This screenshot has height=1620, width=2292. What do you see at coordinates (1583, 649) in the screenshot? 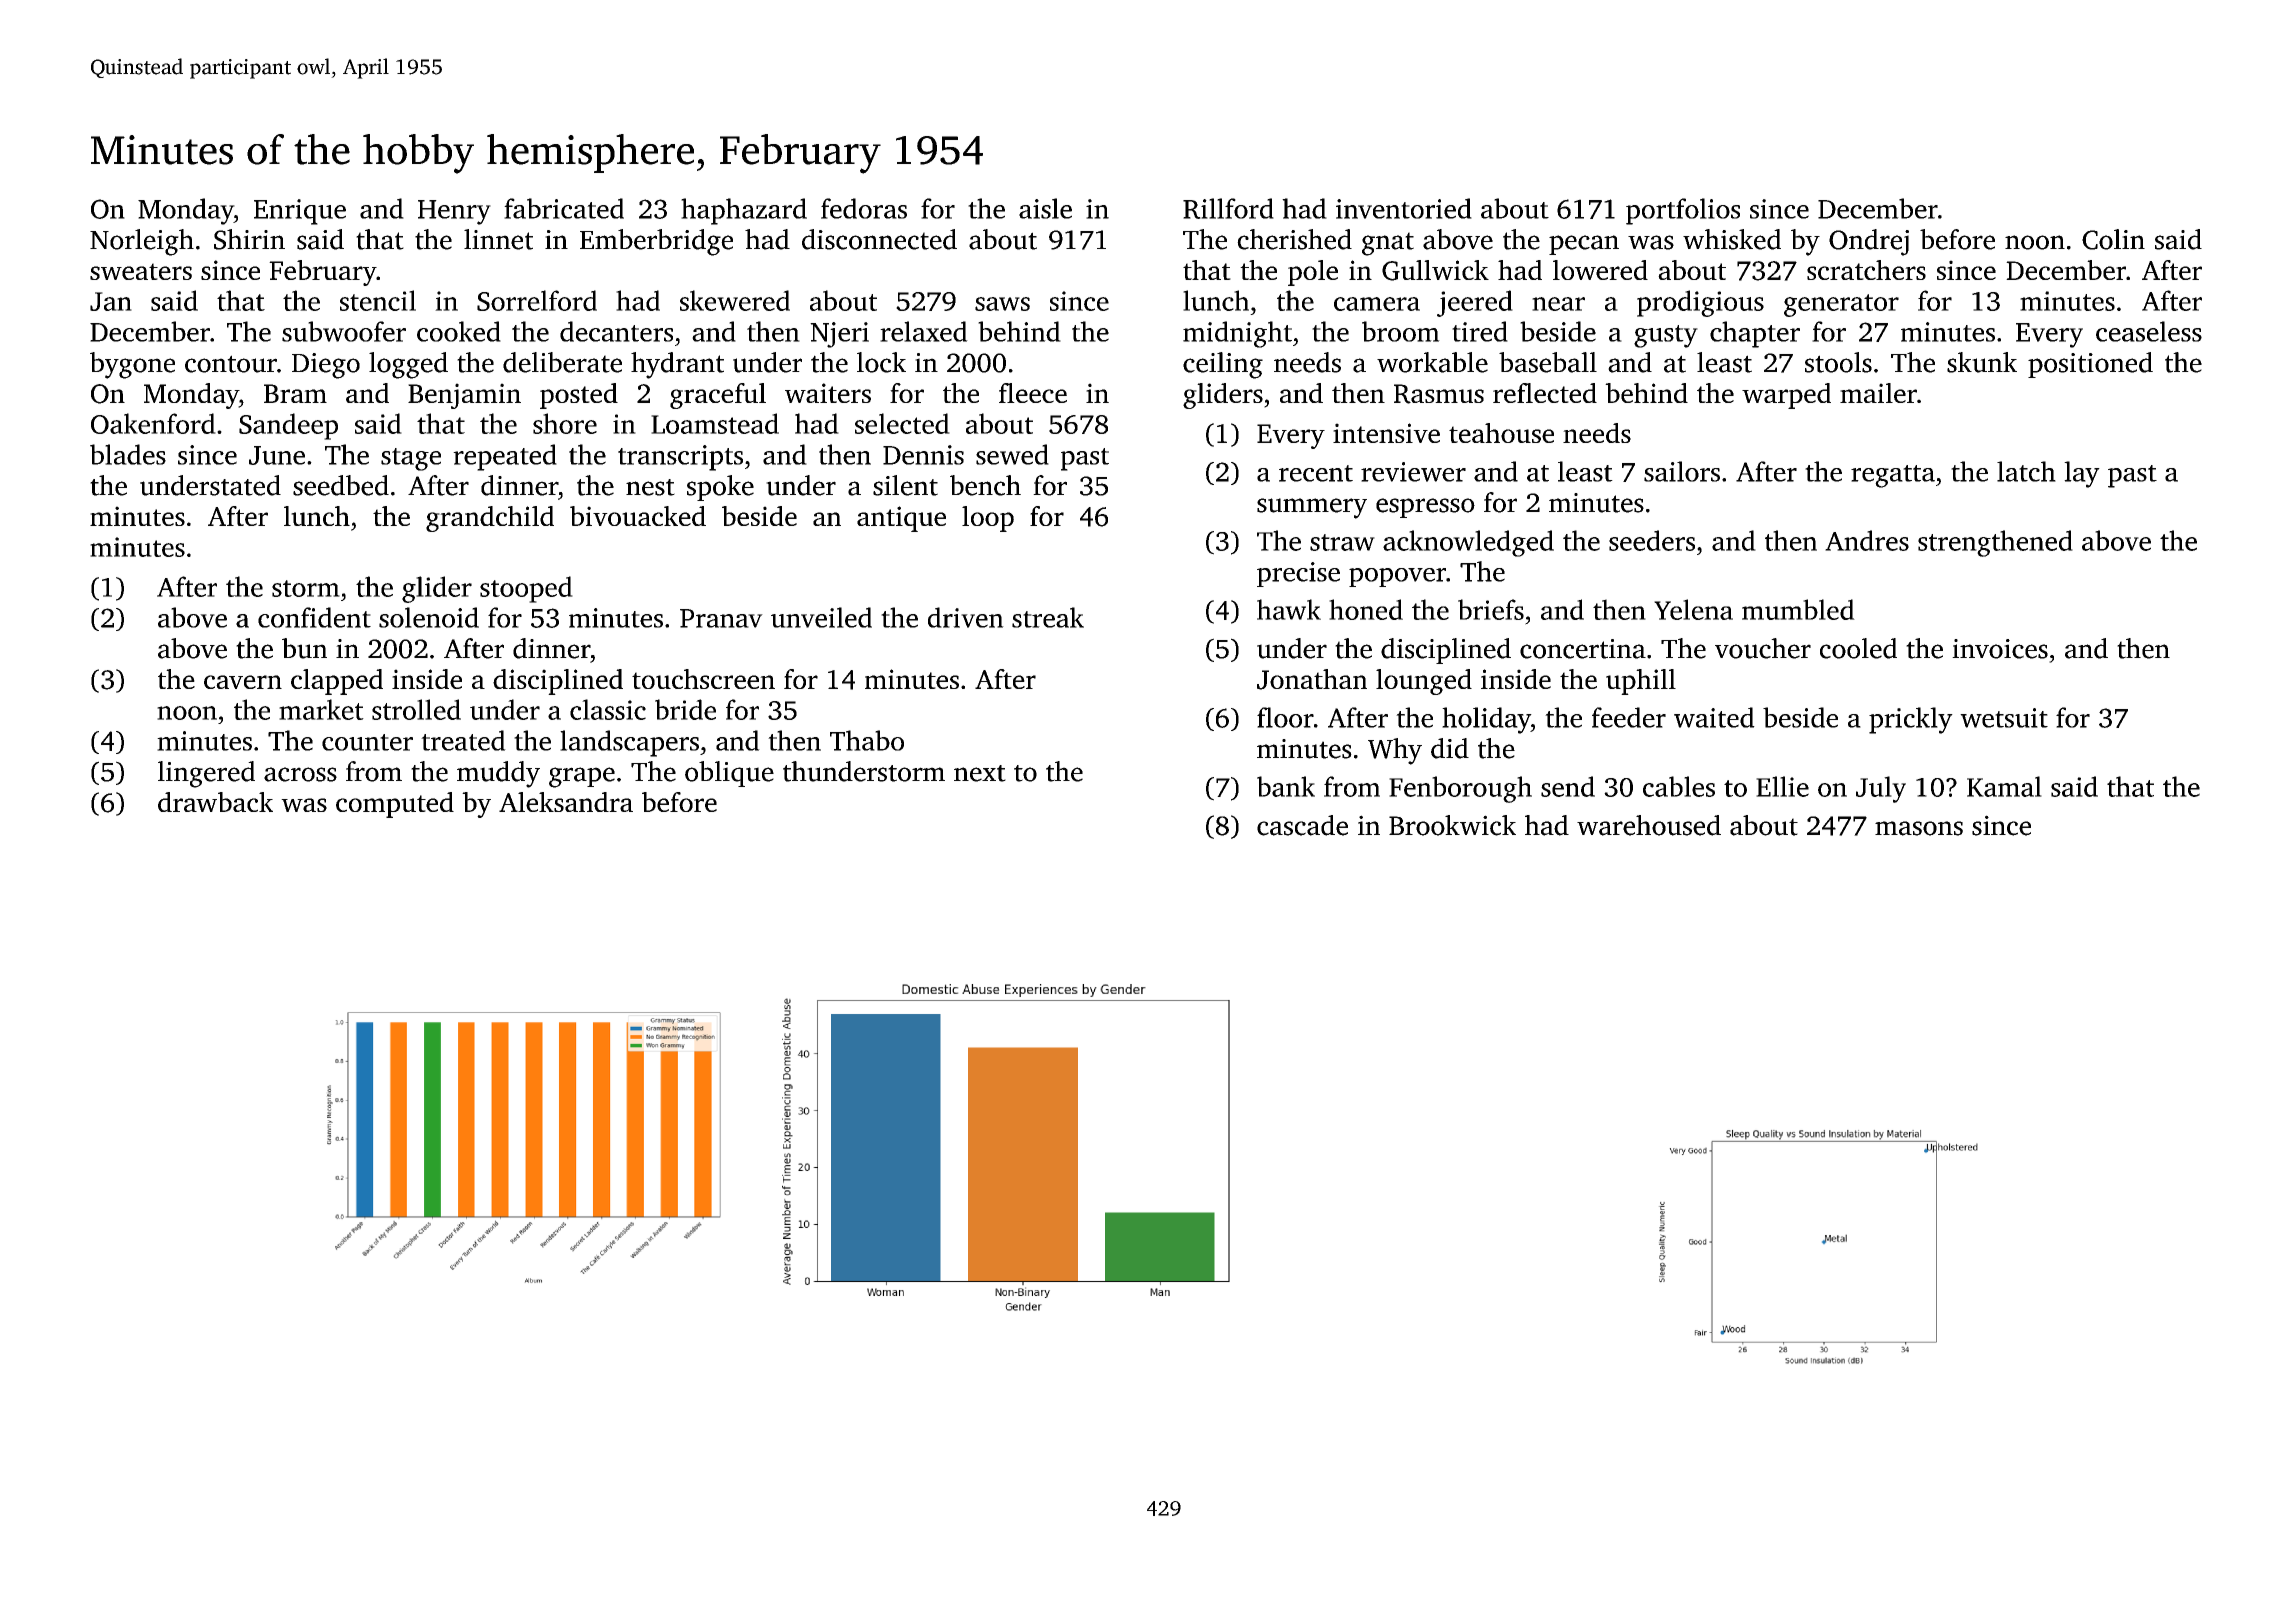
I see `concertina` at bounding box center [1583, 649].
